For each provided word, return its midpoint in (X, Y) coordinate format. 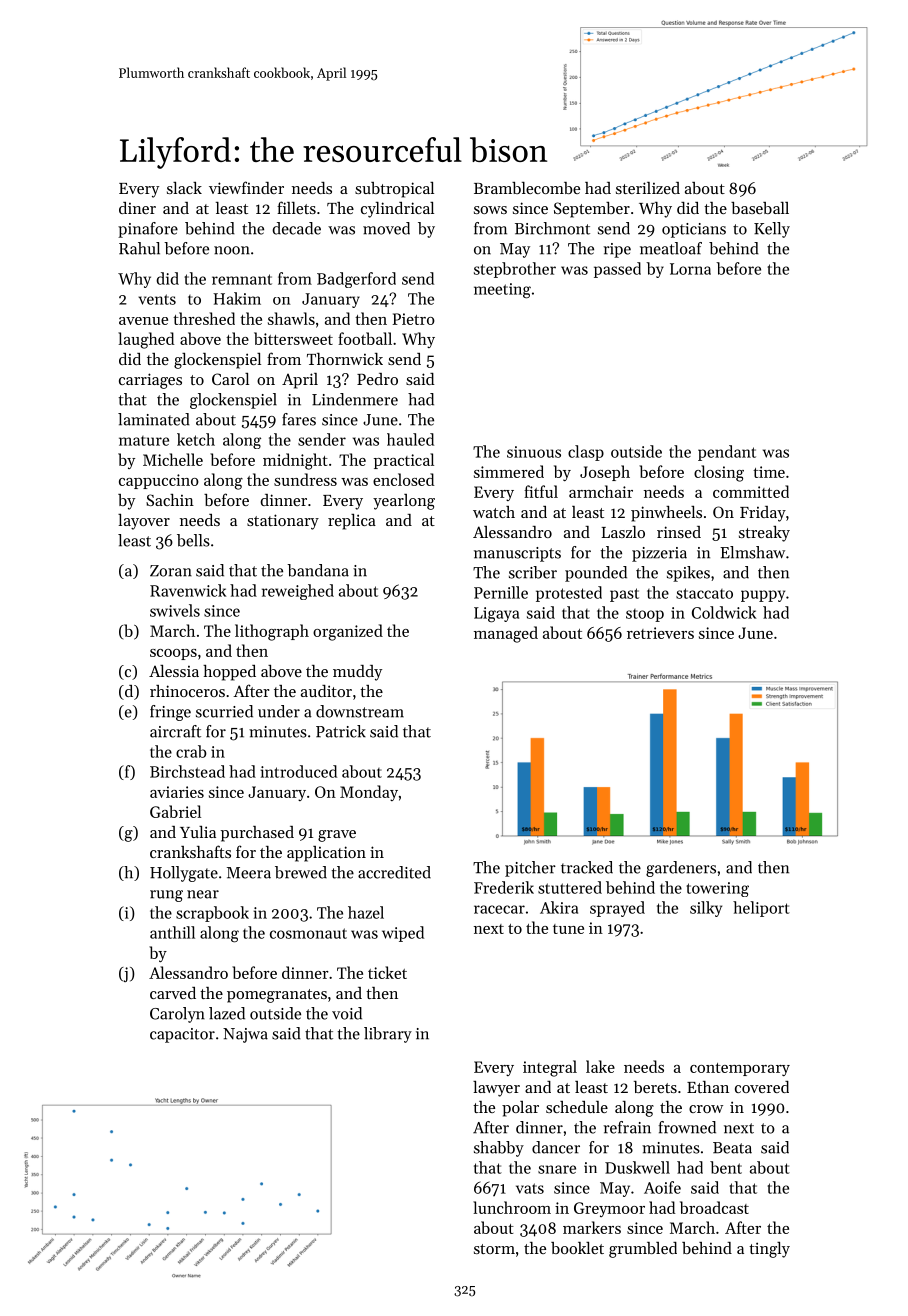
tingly (769, 1250)
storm (494, 1249)
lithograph (272, 632)
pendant (727, 453)
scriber (533, 572)
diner (137, 208)
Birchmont (552, 228)
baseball (760, 208)
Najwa (245, 1035)
